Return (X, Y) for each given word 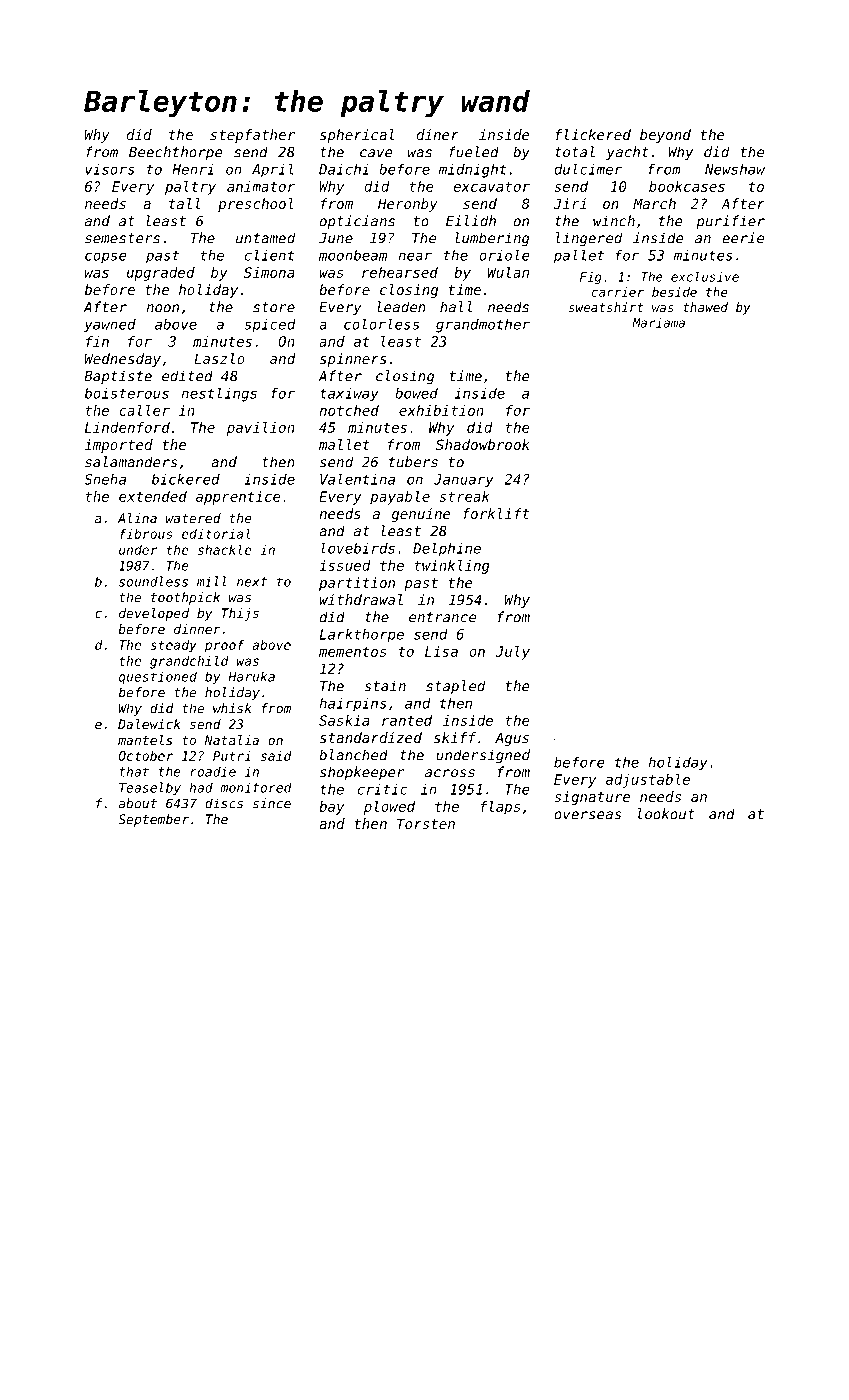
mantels (145, 740)
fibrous (146, 534)
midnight (473, 170)
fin (97, 341)
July (512, 653)
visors (110, 169)
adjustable (648, 781)
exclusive (705, 277)
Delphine (447, 549)
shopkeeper (362, 773)
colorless (381, 324)
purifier (730, 222)
